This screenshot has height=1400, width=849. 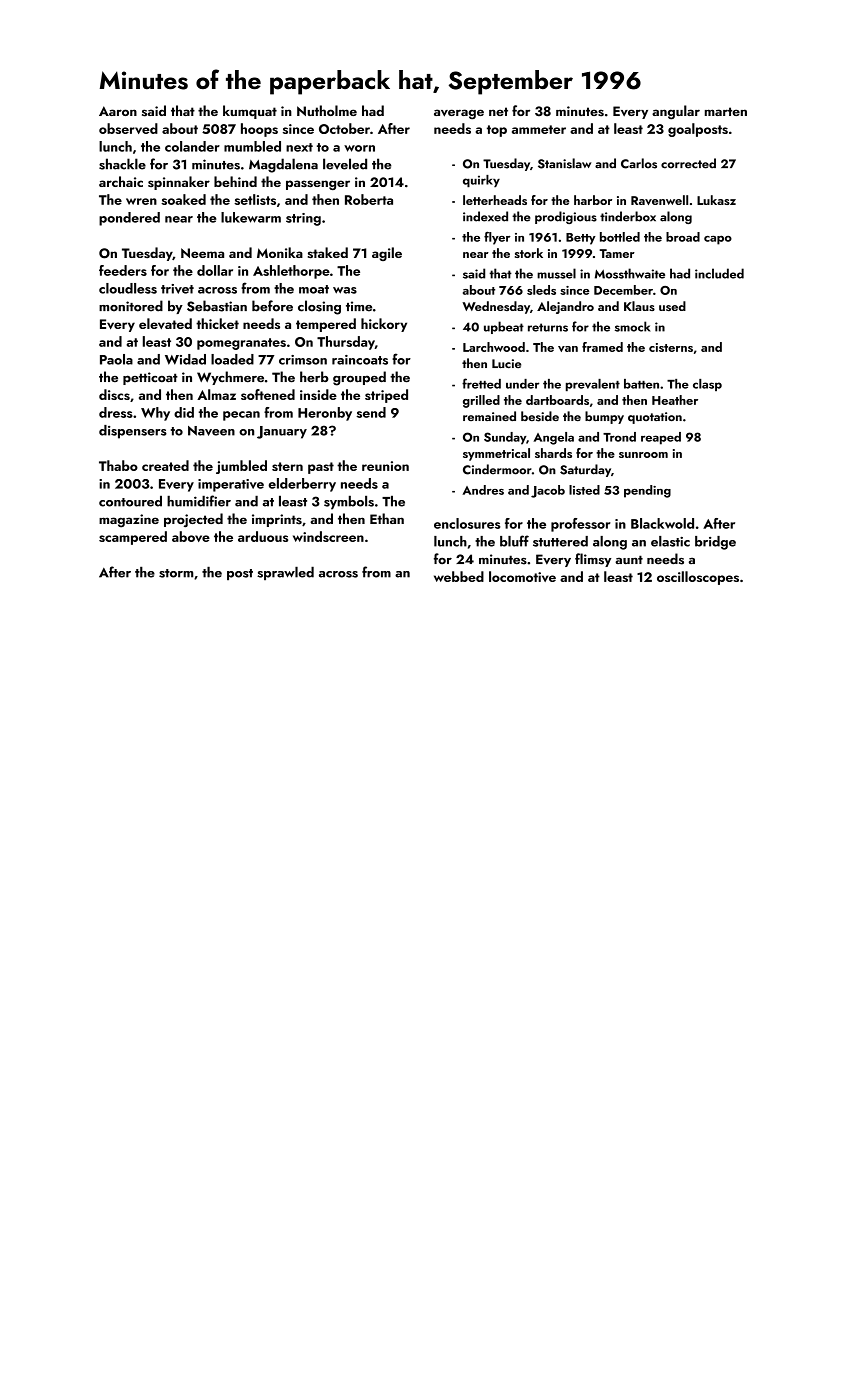 I want to click on harbor, so click(x=593, y=200).
